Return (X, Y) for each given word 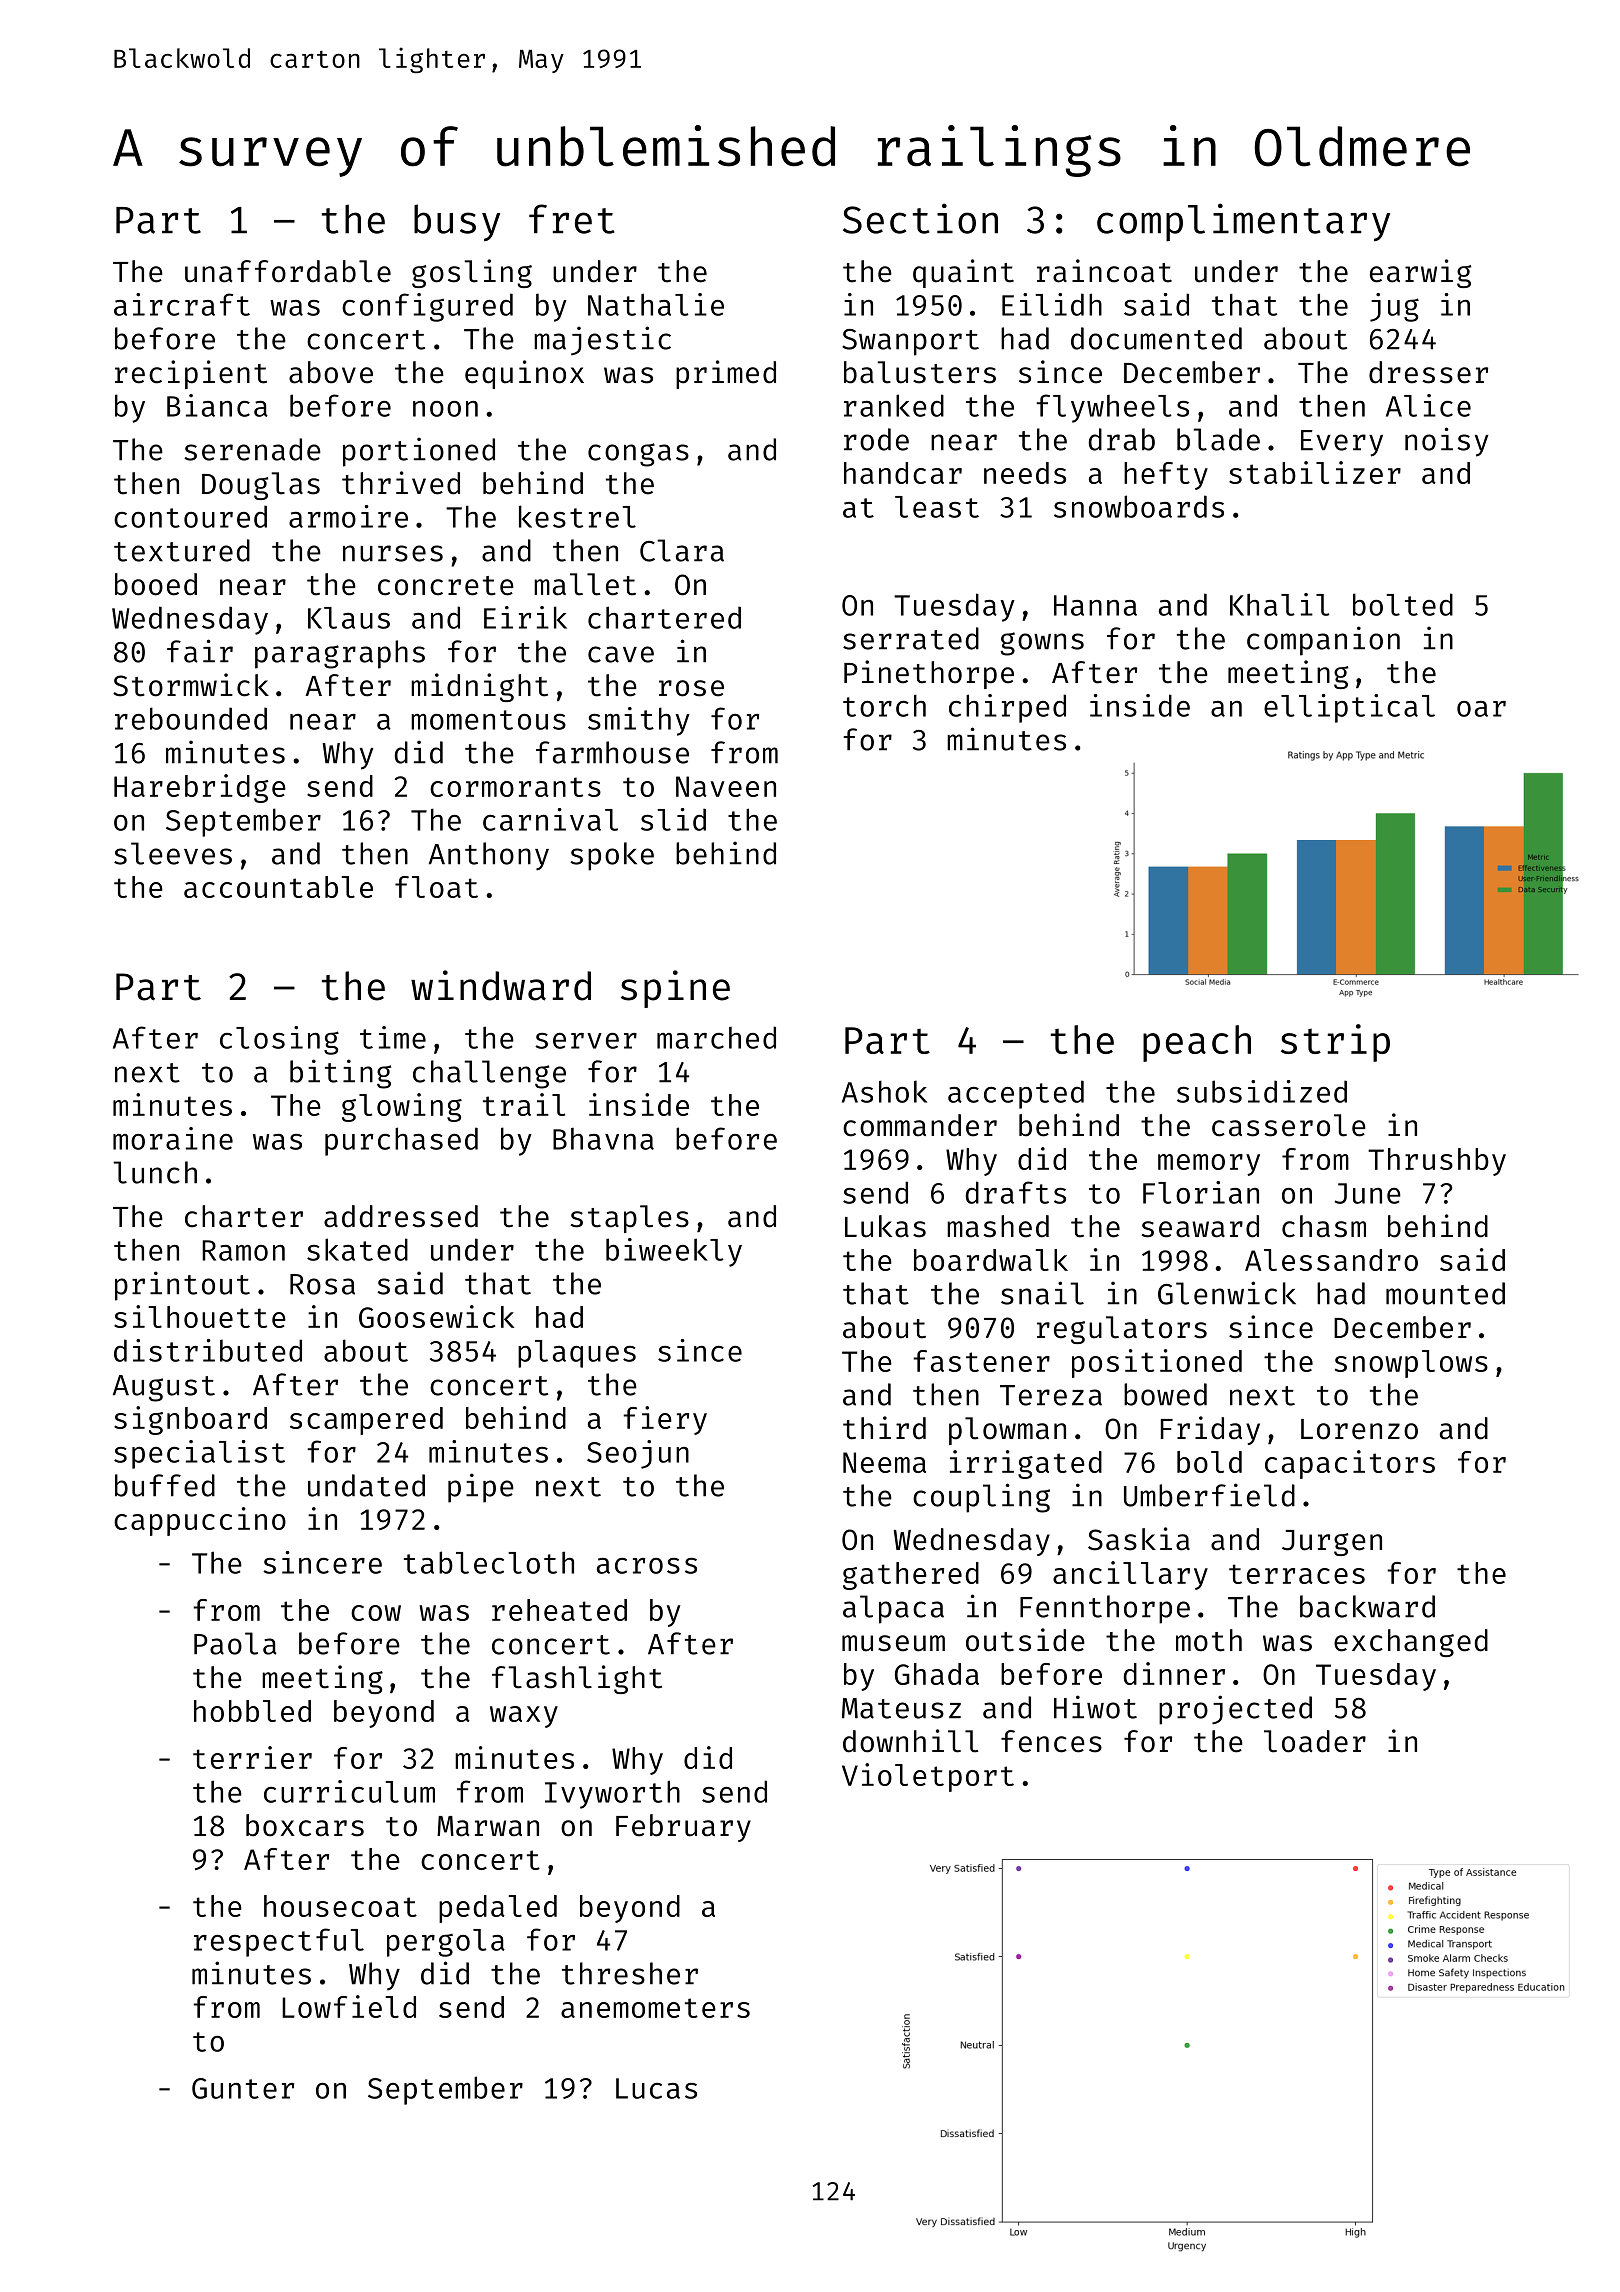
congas (638, 455)
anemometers (655, 2008)
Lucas (656, 2088)
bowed (1165, 1394)
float (436, 887)
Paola (235, 1643)
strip (1335, 1043)
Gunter (243, 2088)
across (647, 1566)
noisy (1447, 442)
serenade (252, 449)
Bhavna (603, 1139)
